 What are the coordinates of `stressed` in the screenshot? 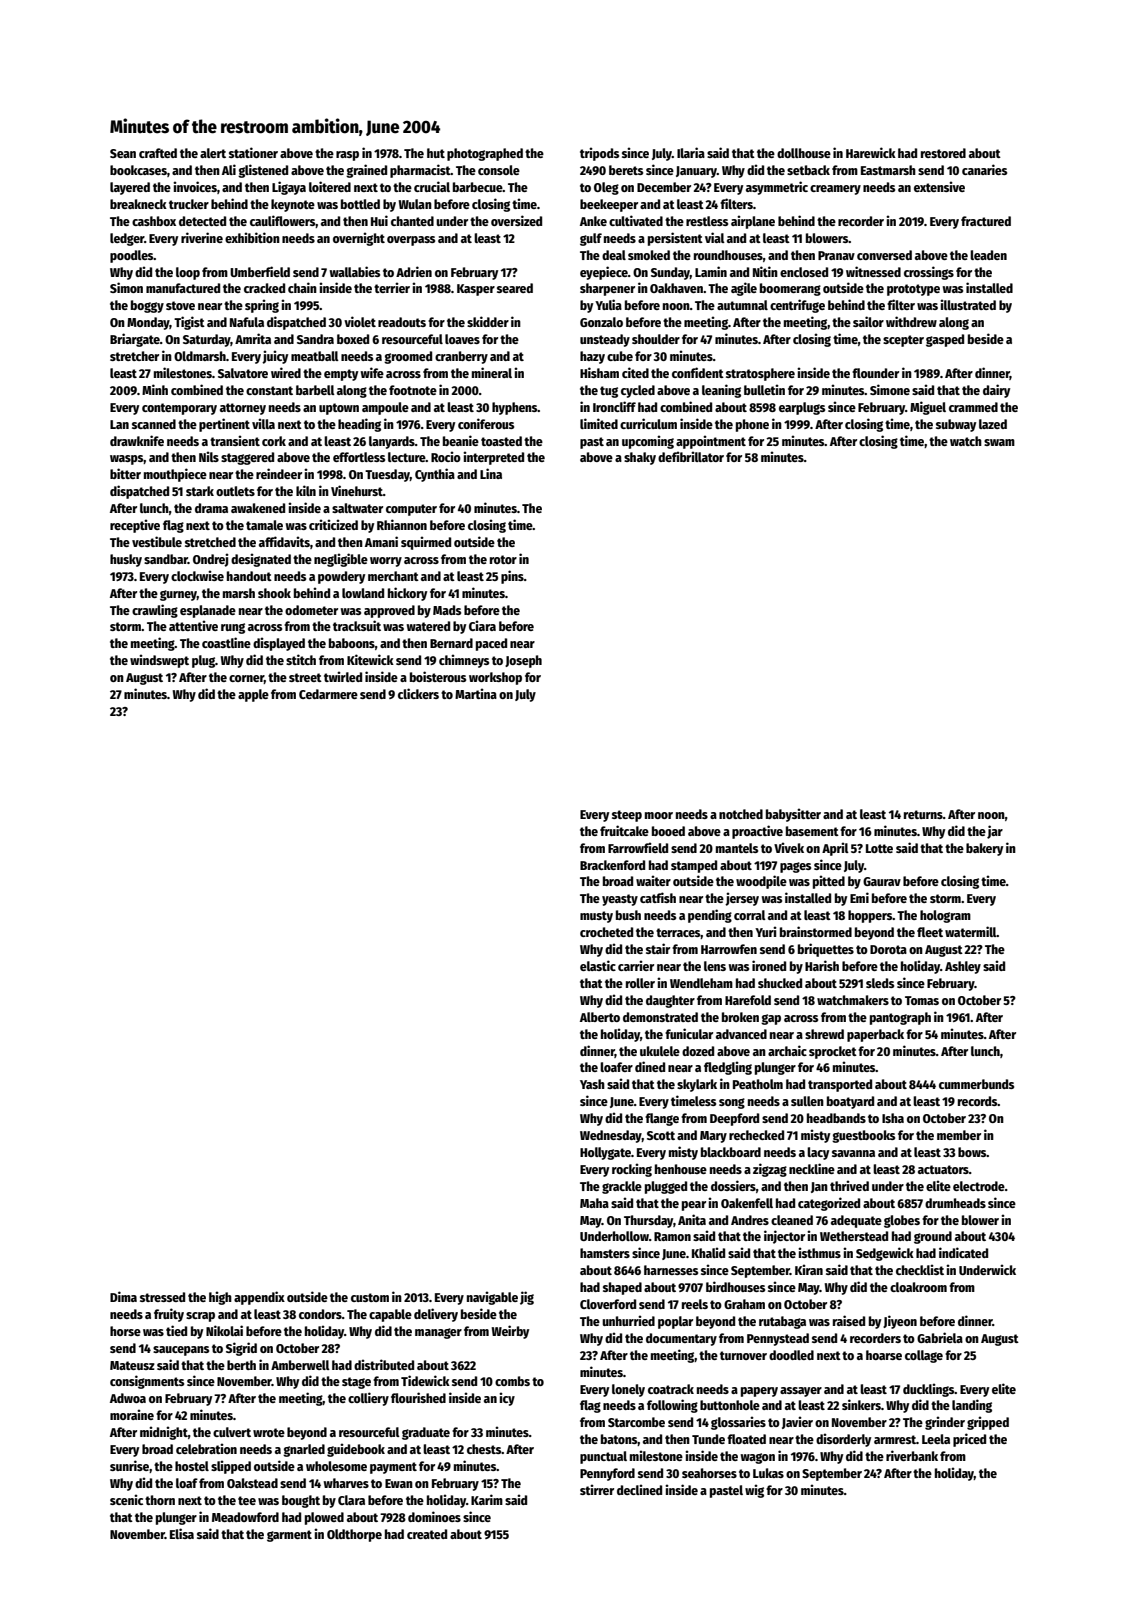 It's located at (162, 1297).
